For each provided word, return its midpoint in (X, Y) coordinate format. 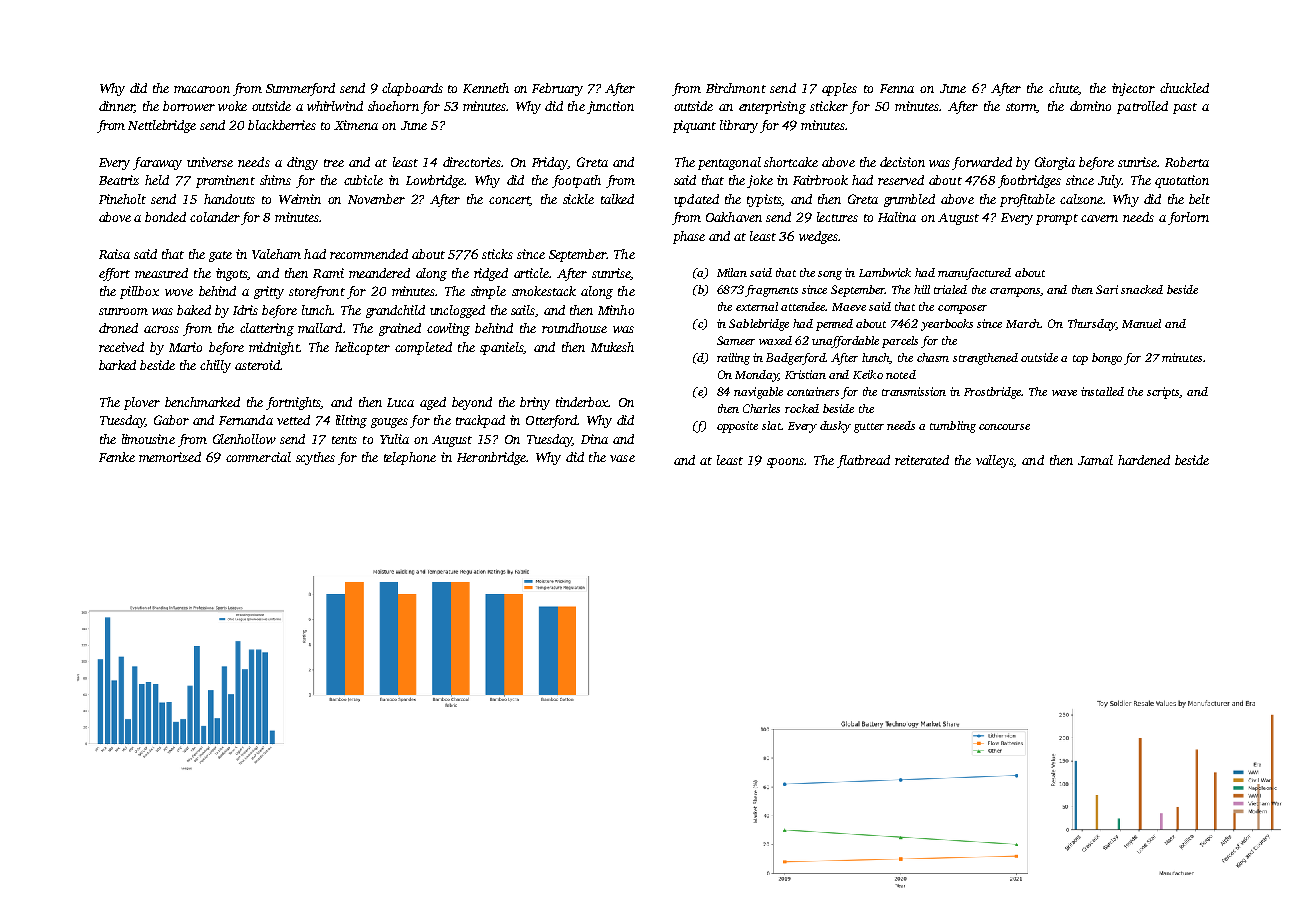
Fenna (897, 88)
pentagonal (729, 163)
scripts (1163, 393)
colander (215, 217)
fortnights (293, 403)
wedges (818, 237)
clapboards (412, 89)
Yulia (394, 439)
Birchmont (736, 88)
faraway (157, 163)
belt (1199, 199)
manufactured (974, 274)
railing (733, 359)
